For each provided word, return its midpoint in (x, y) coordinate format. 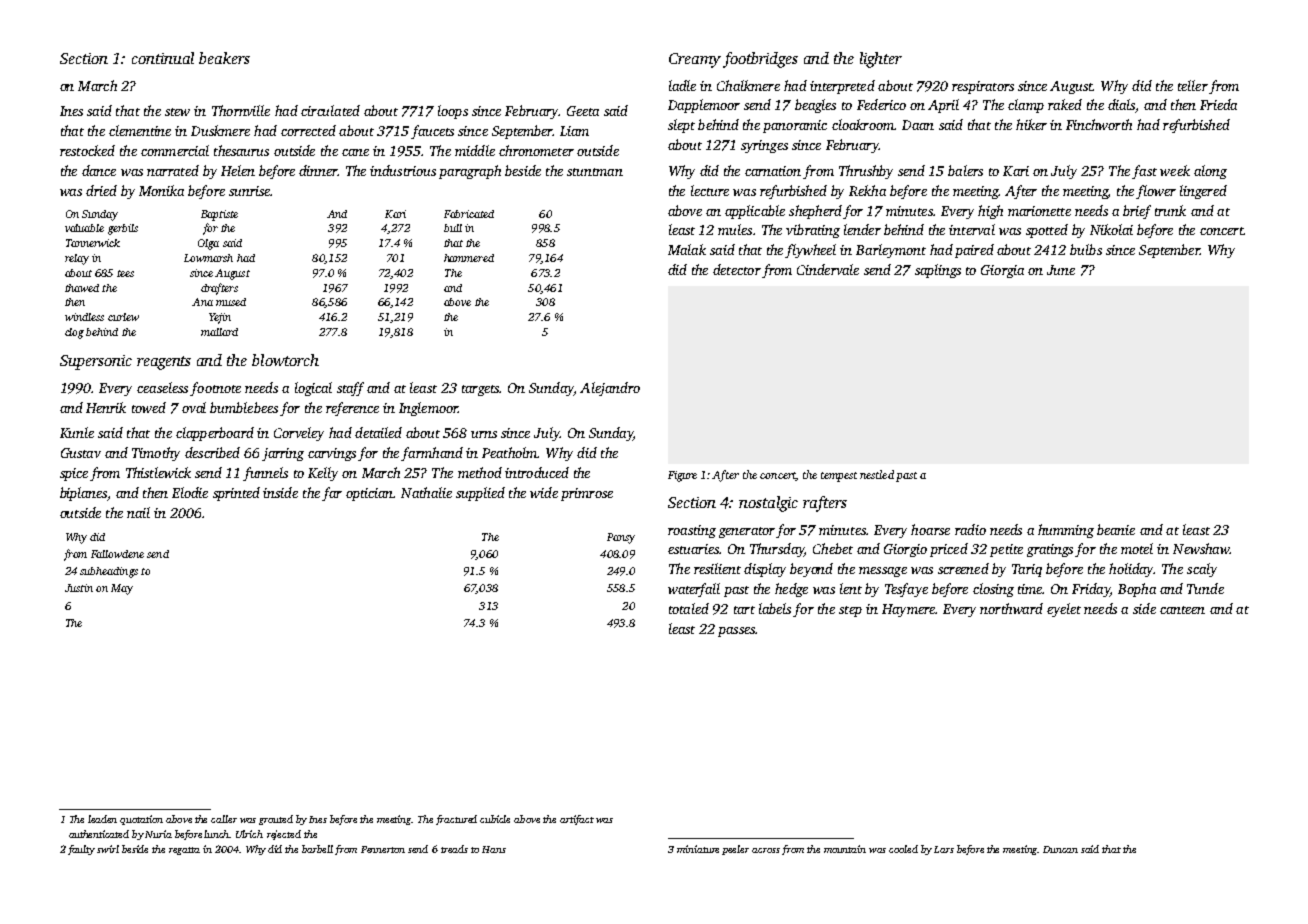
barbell (317, 849)
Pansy (621, 538)
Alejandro (610, 389)
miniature (698, 849)
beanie (1116, 529)
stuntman (595, 172)
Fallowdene (117, 554)
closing (993, 590)
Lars (944, 849)
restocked (87, 150)
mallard (219, 332)
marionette (1039, 211)
